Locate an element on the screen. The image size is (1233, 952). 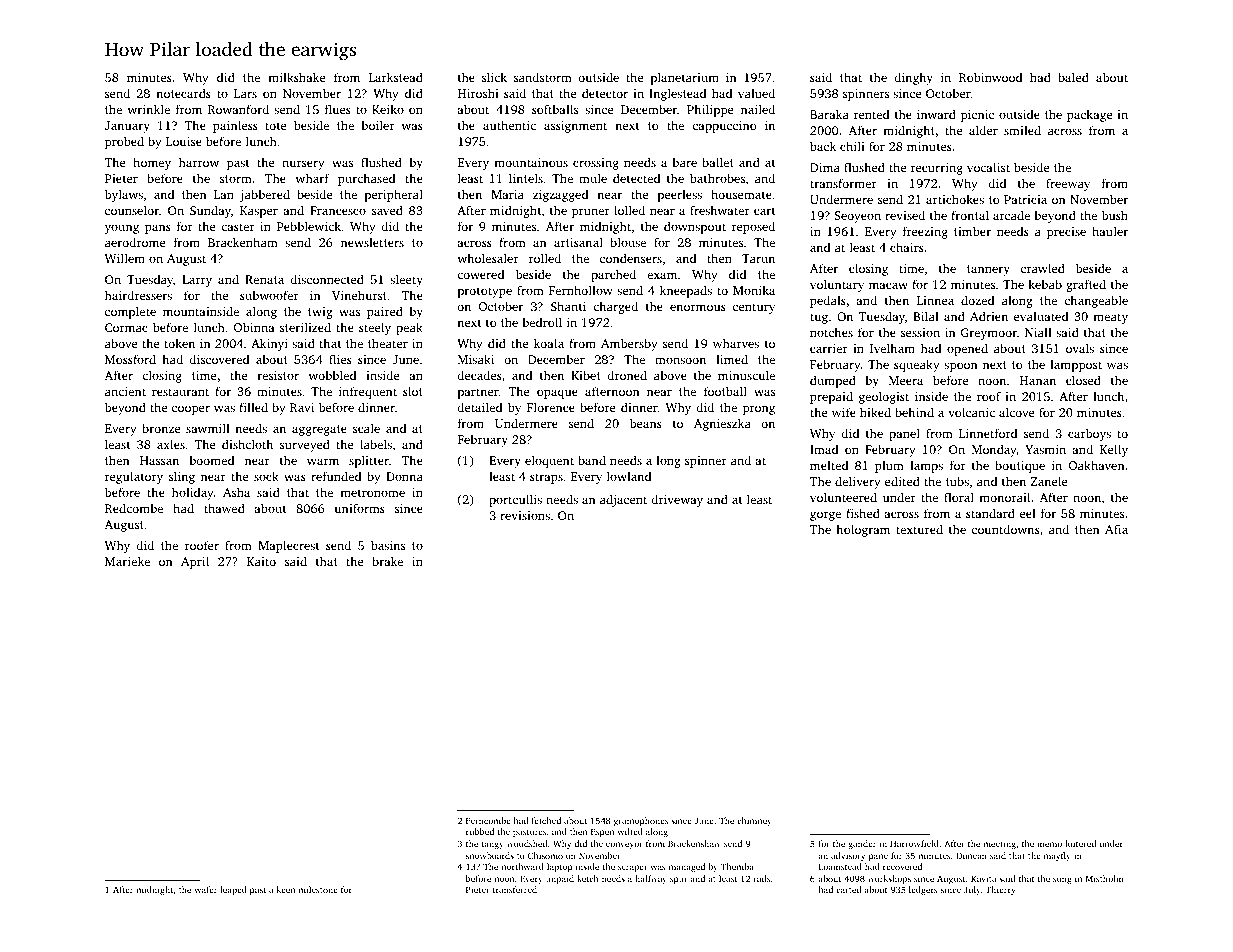
wrinkle is located at coordinates (149, 109).
